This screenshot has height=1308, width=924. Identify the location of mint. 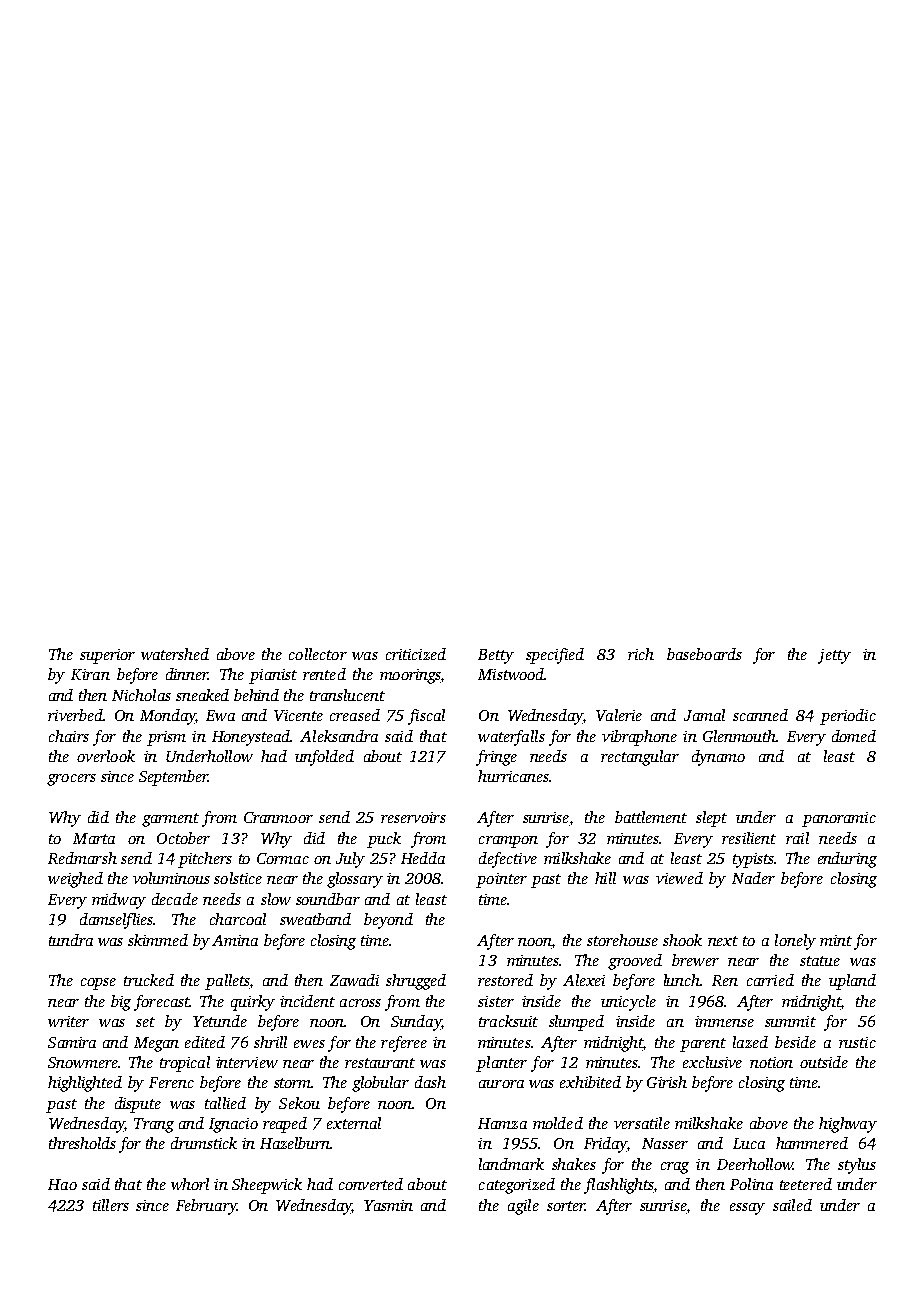
(836, 940).
